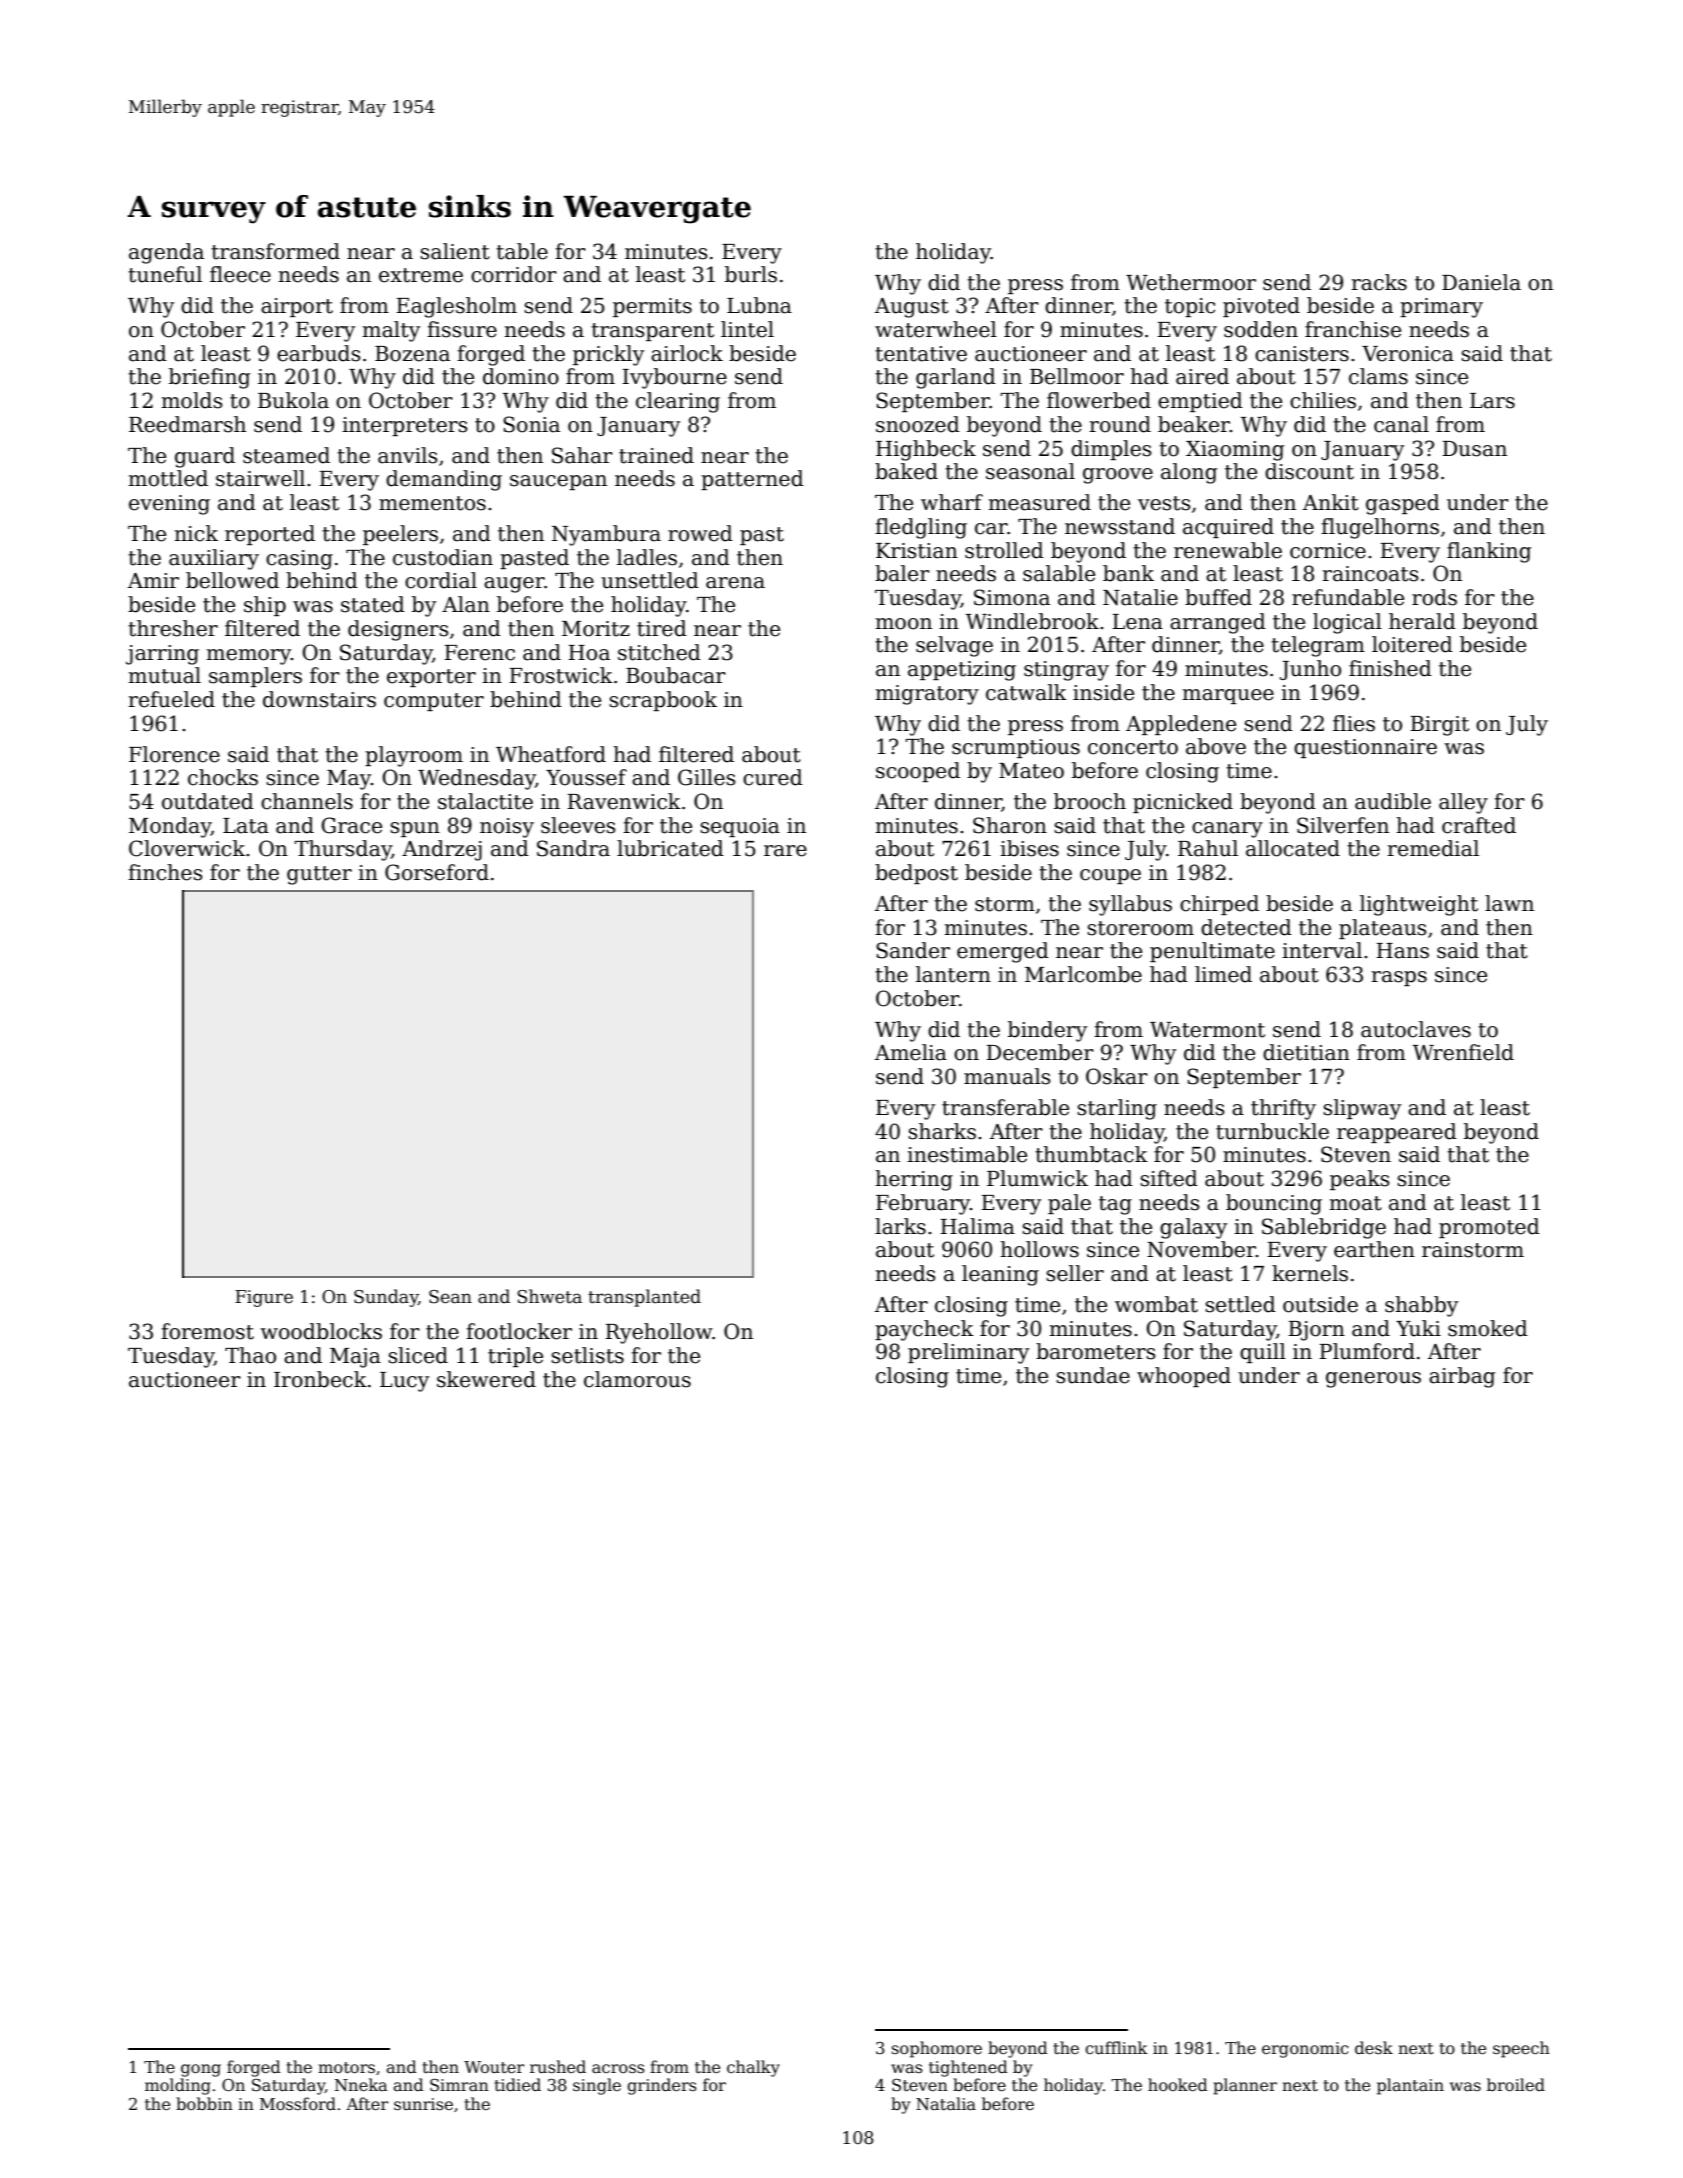 The image size is (1683, 2178). What do you see at coordinates (204, 2103) in the document?
I see `bobbin` at bounding box center [204, 2103].
